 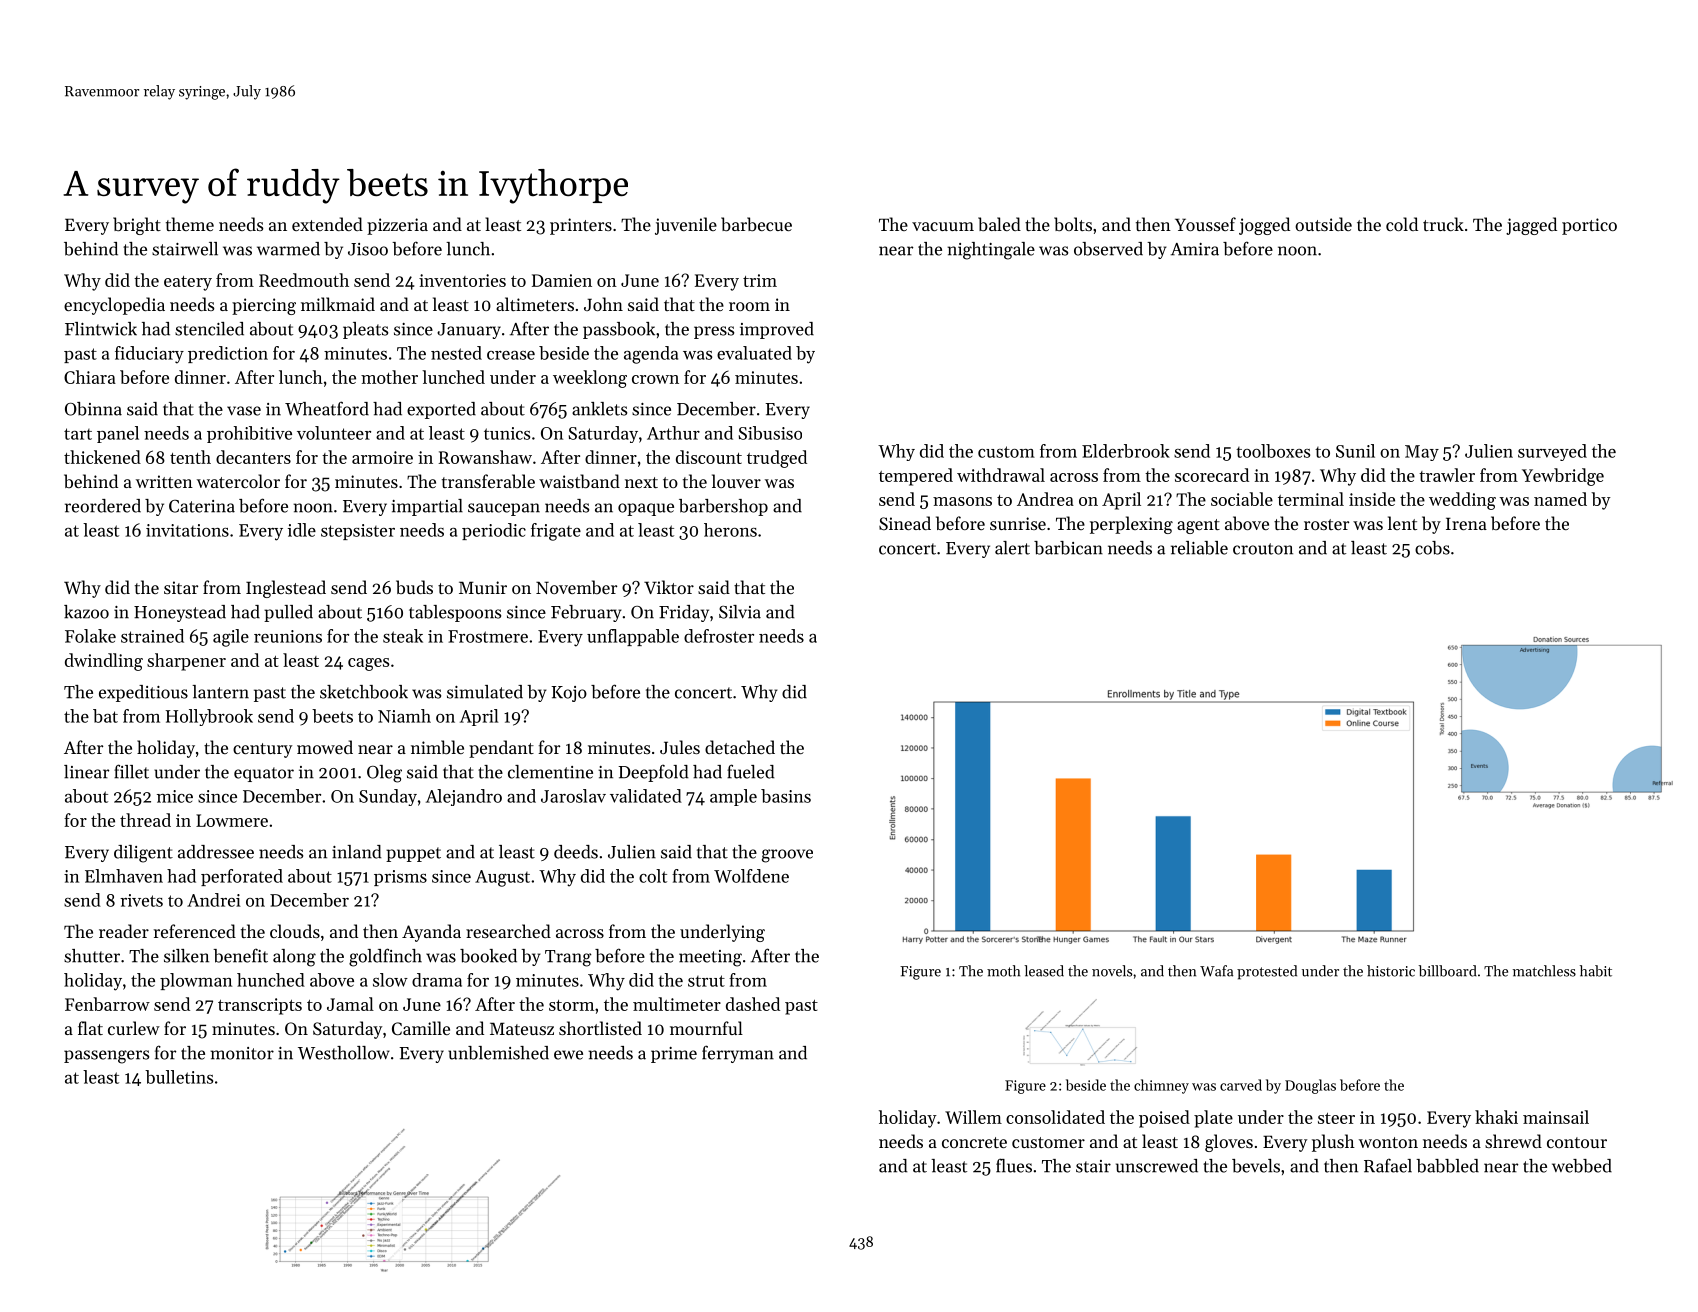 I want to click on meeting, so click(x=710, y=958).
